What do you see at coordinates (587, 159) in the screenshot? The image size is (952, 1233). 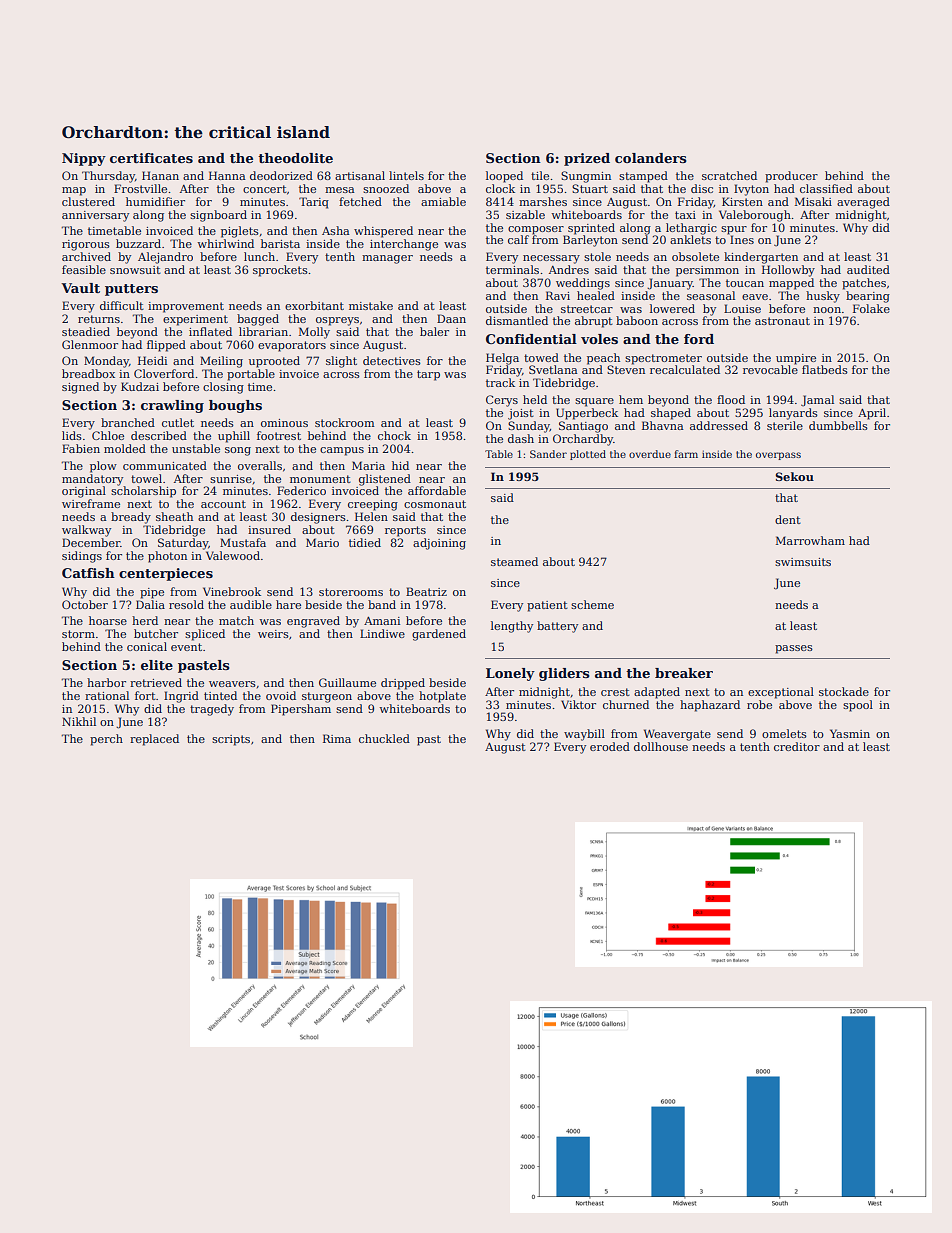 I see `prized` at bounding box center [587, 159].
